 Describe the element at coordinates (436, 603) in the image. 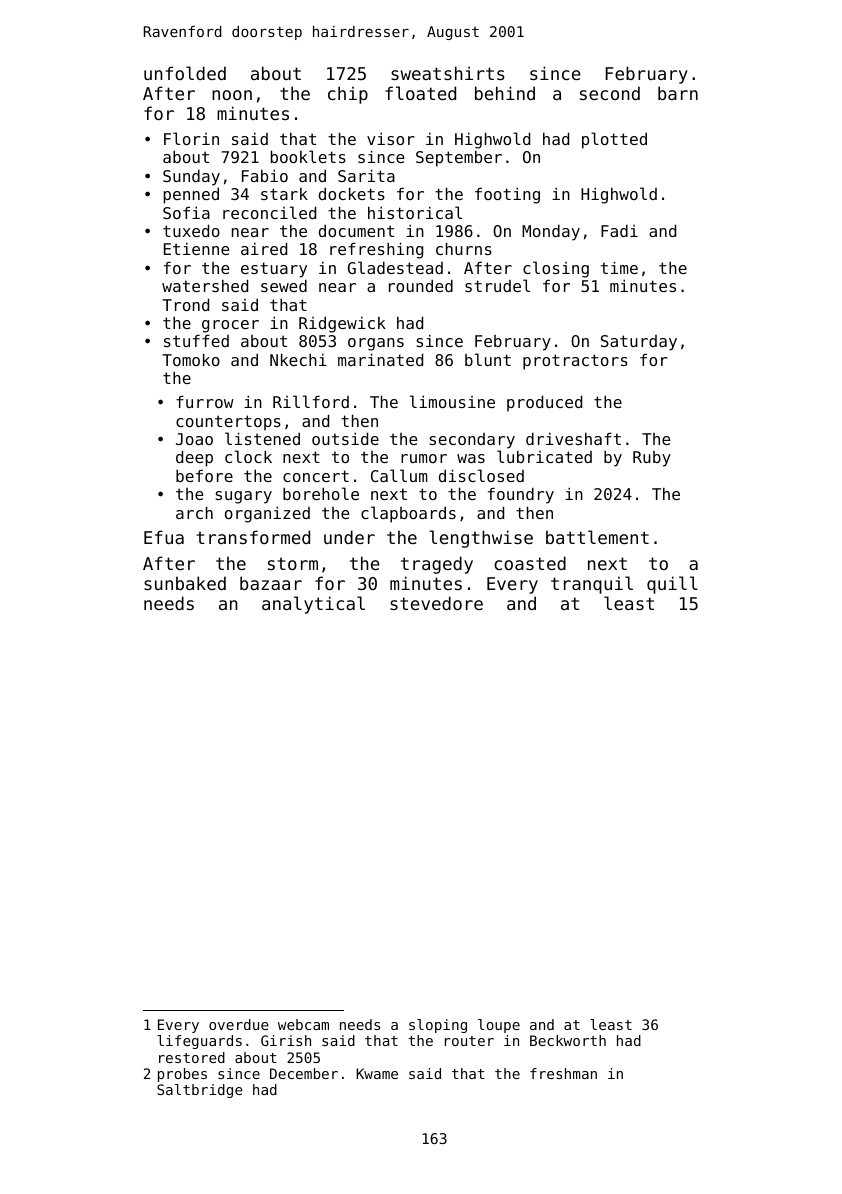

I see `stevedore` at that location.
